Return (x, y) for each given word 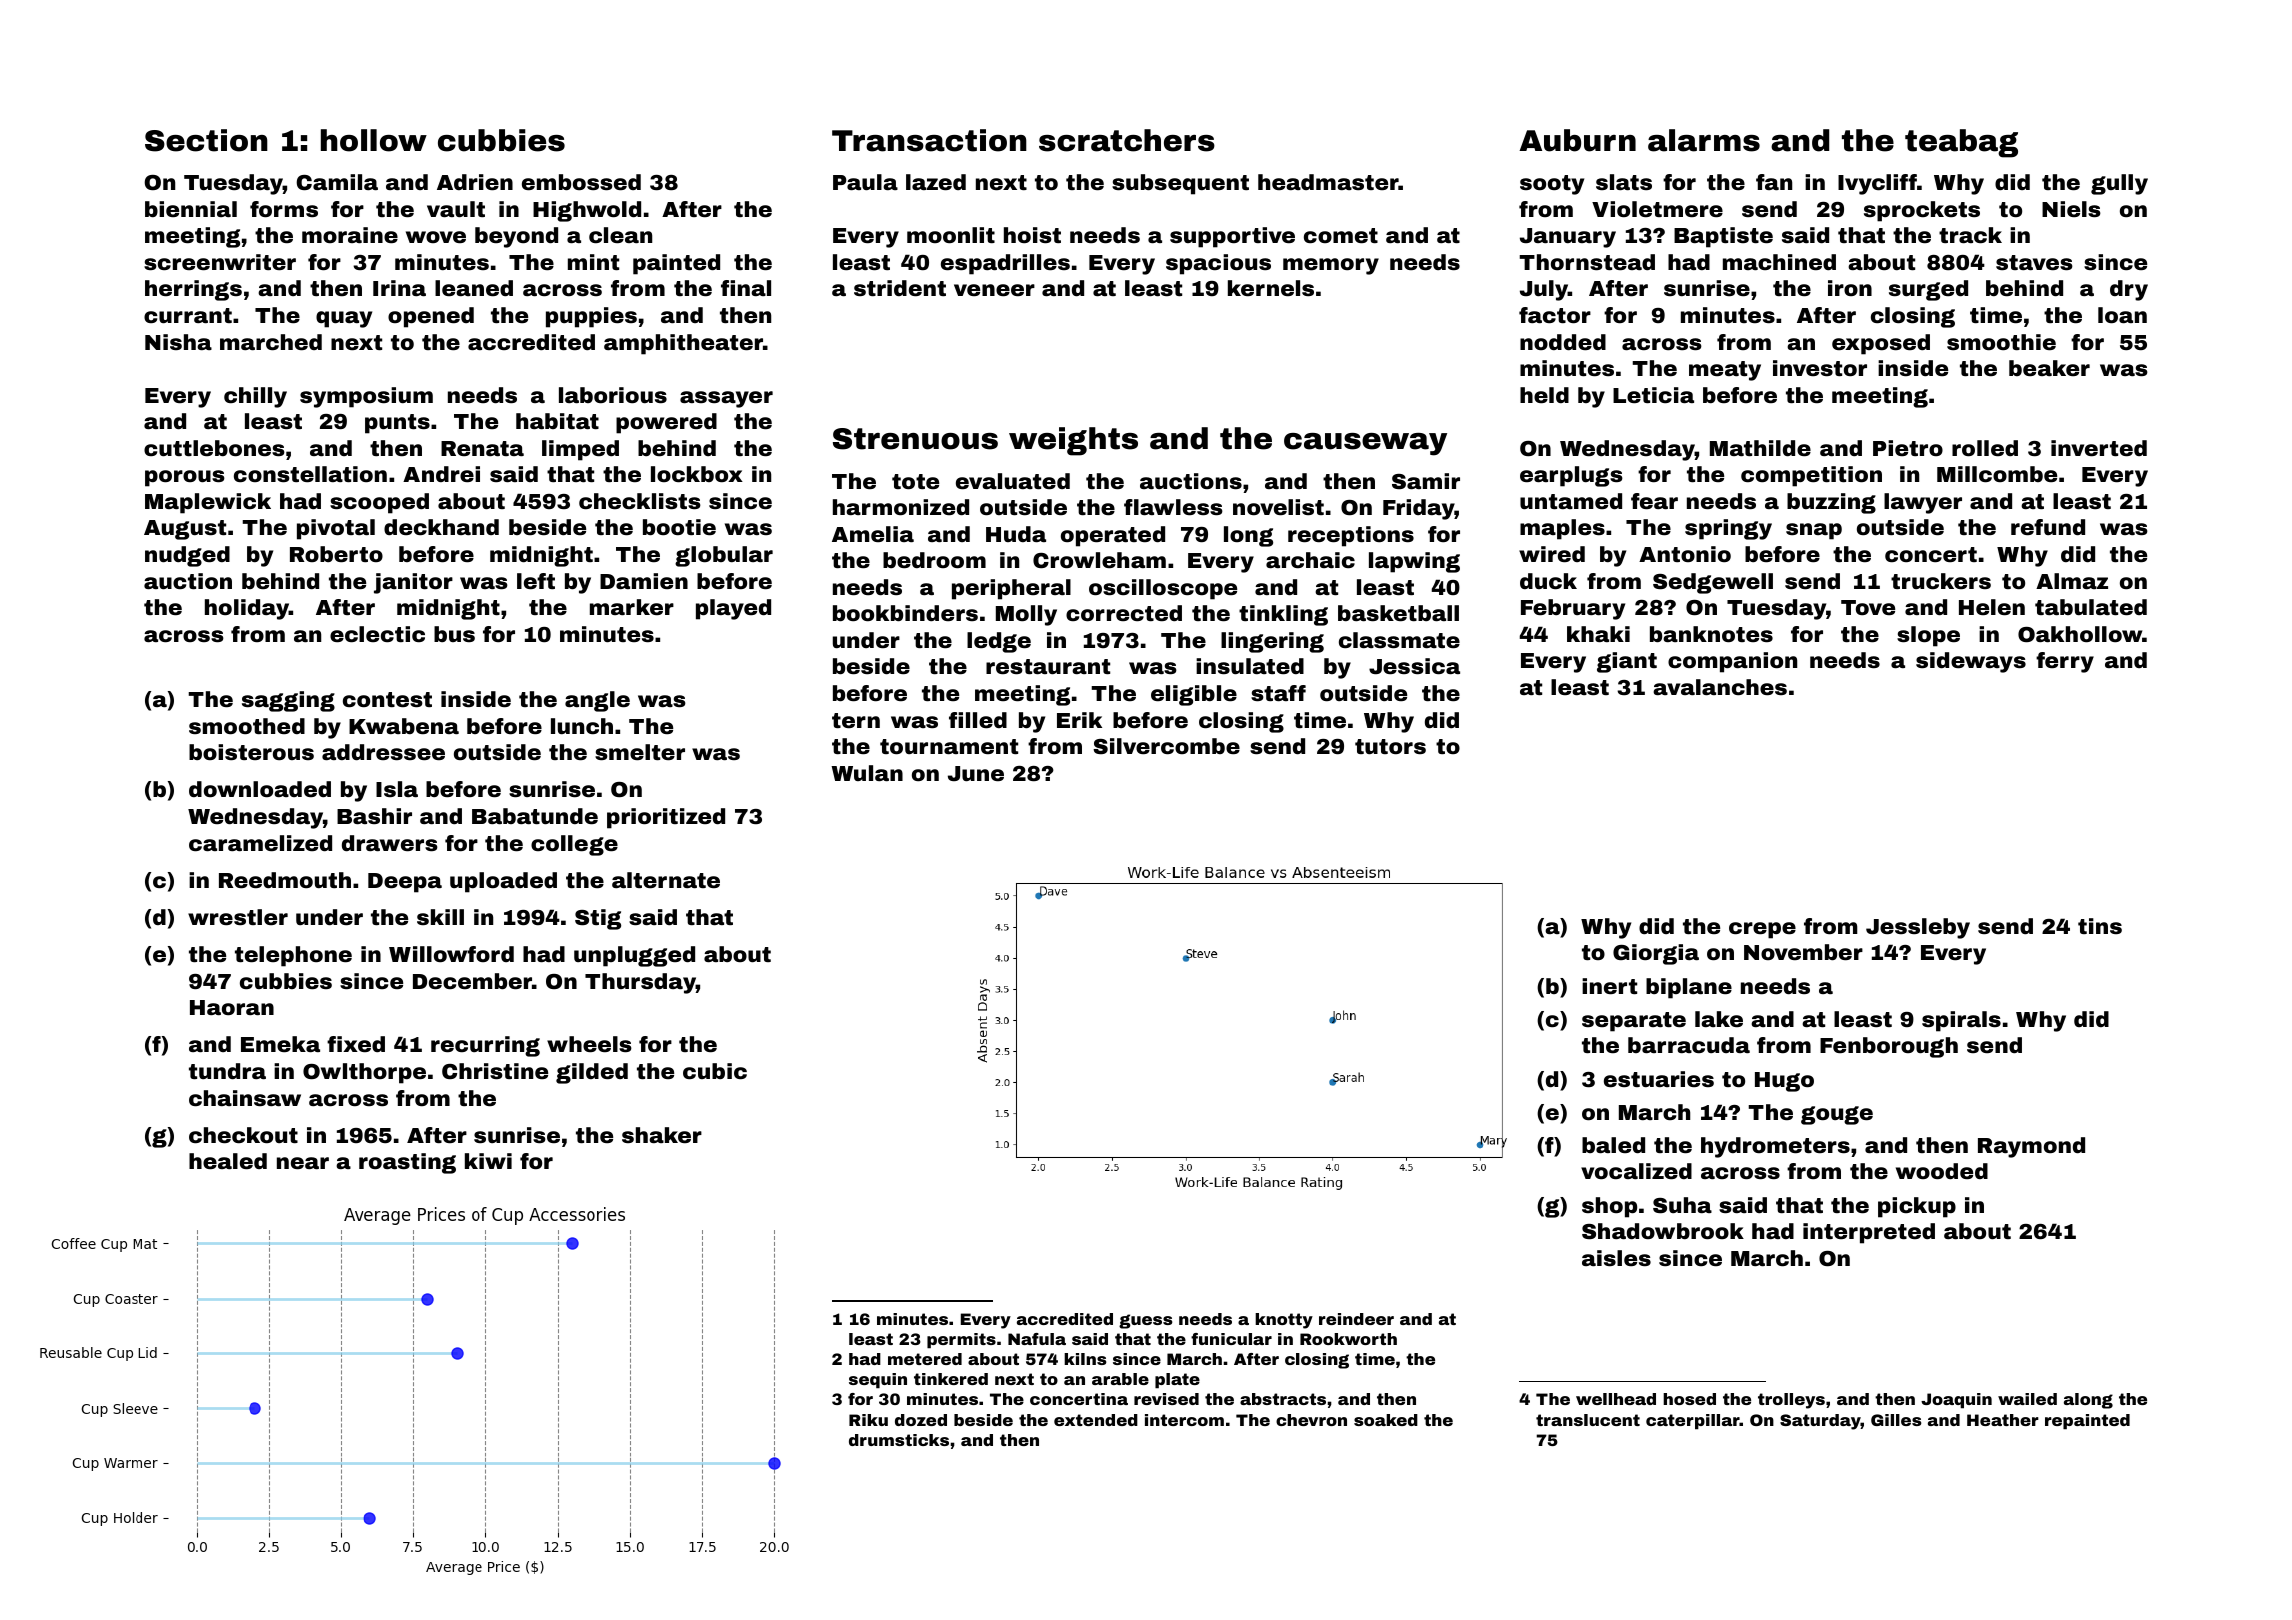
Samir (1426, 481)
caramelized (260, 843)
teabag (1961, 143)
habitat (557, 421)
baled (1613, 1145)
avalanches (1720, 687)
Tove (1868, 607)
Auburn (1577, 140)
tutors (1390, 746)
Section (206, 140)
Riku (868, 1420)
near (303, 1163)
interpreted (1869, 1233)
